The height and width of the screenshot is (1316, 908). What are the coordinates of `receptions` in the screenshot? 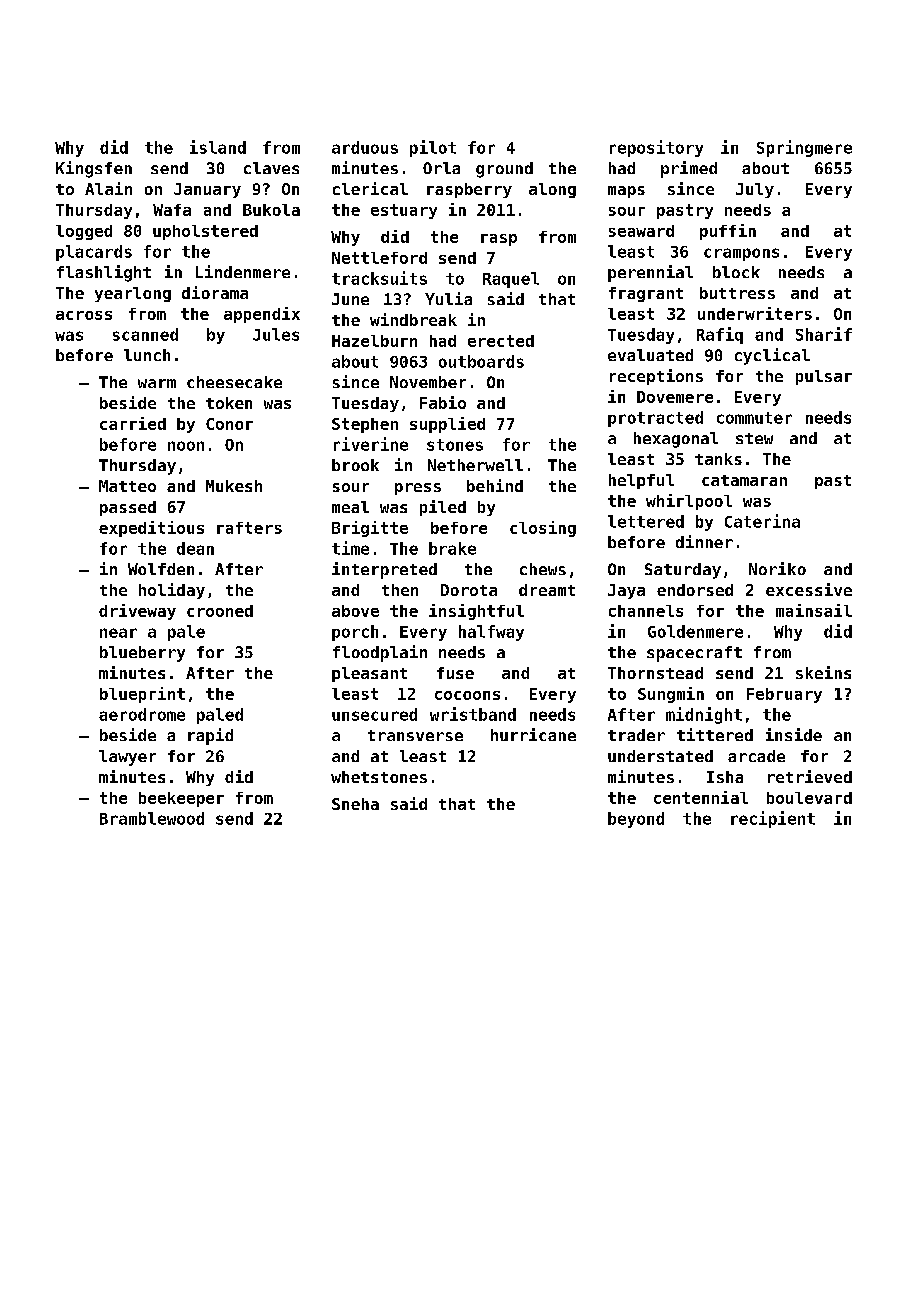 It's located at (656, 377).
